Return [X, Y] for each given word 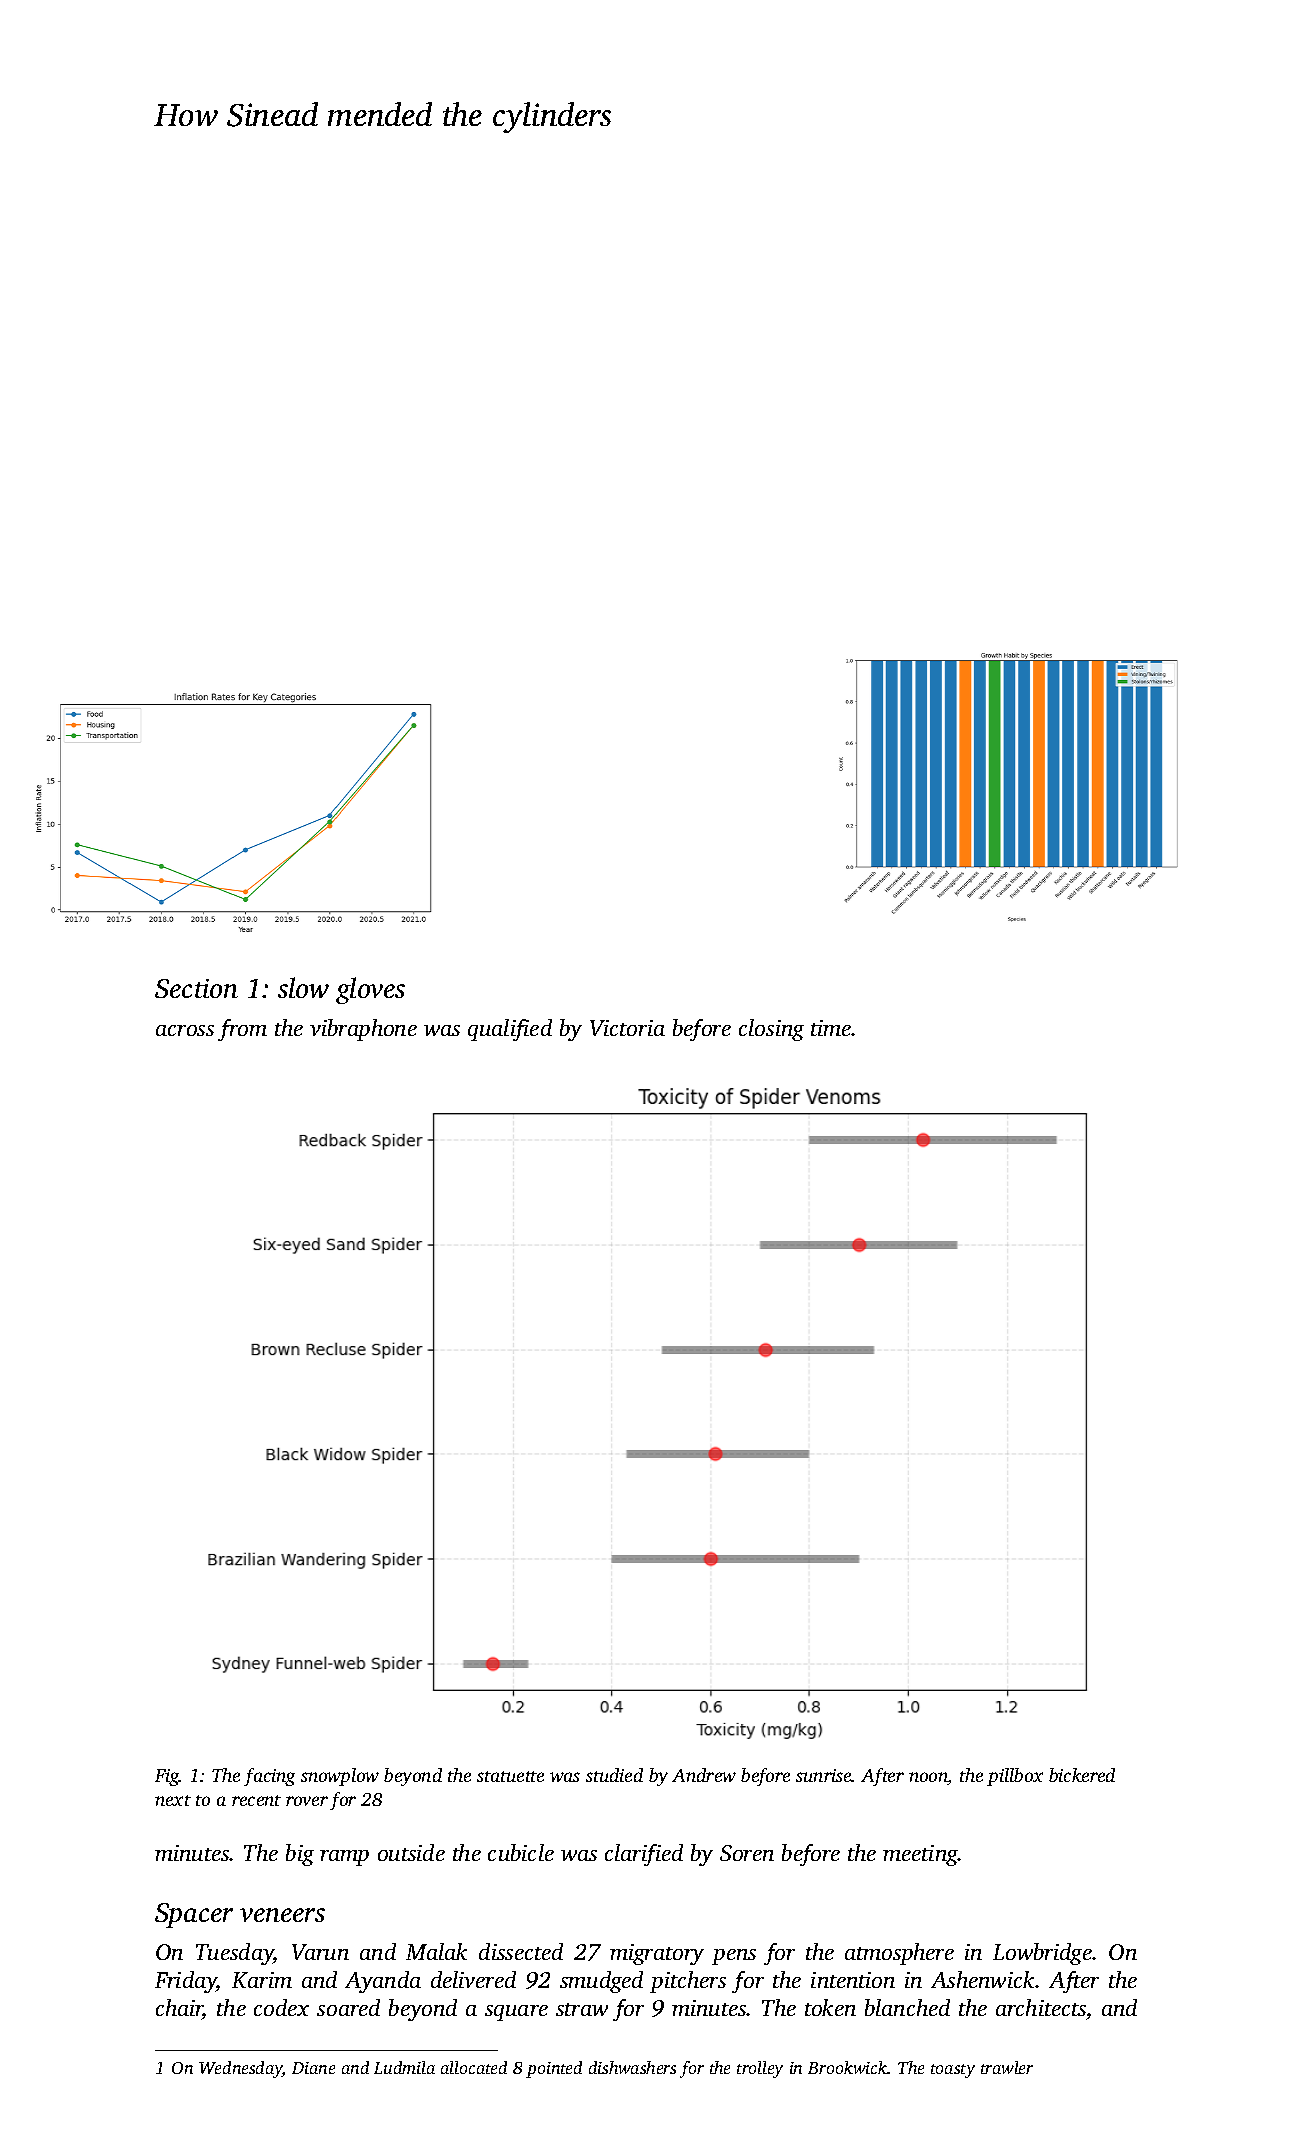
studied [614, 1775]
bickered [1082, 1775]
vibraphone [363, 1030]
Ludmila [404, 2067]
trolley [760, 2069]
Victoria [627, 1028]
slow [303, 987]
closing [771, 1030]
